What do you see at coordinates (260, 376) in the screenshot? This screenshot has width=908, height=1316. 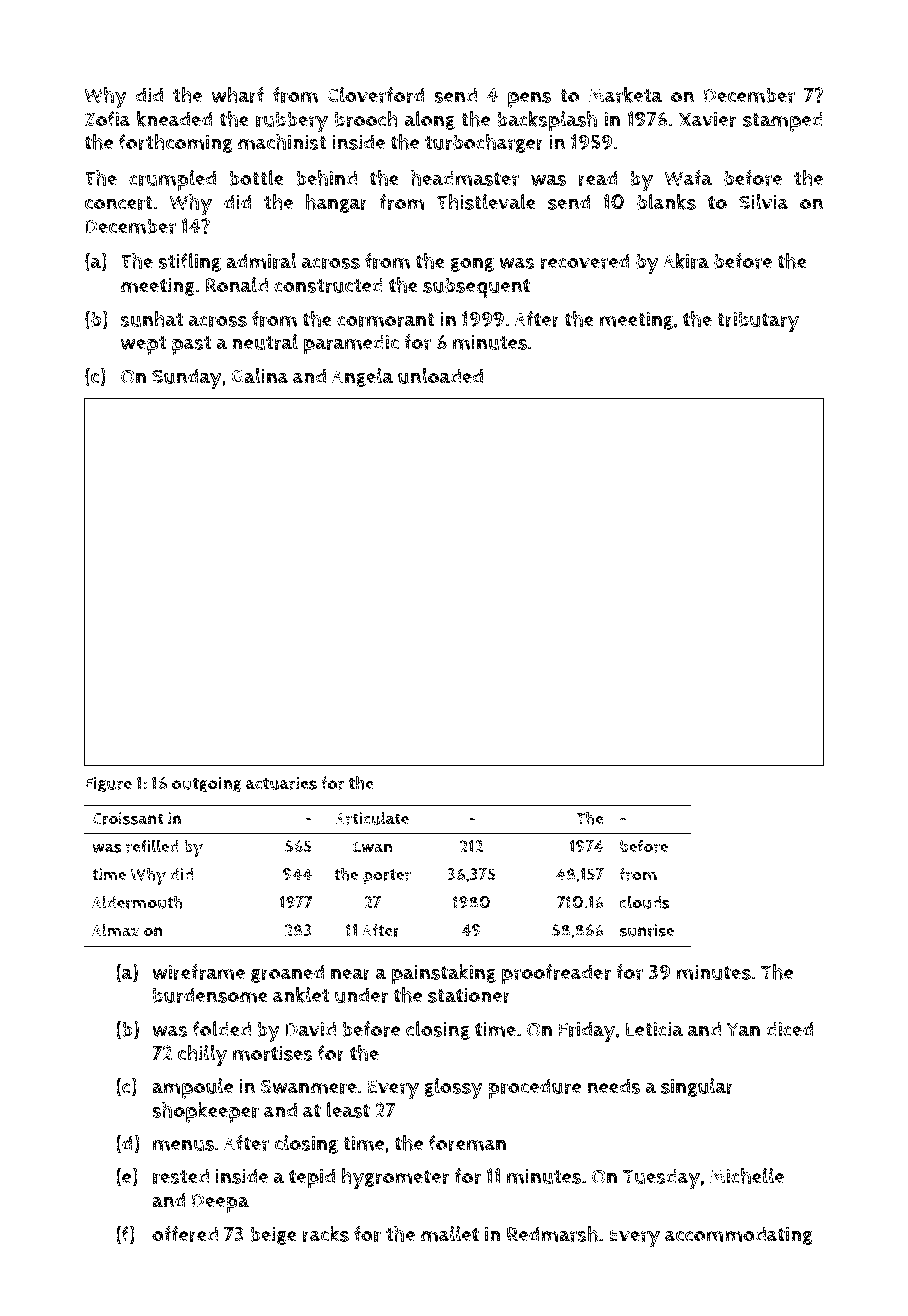 I see `Galina` at bounding box center [260, 376].
